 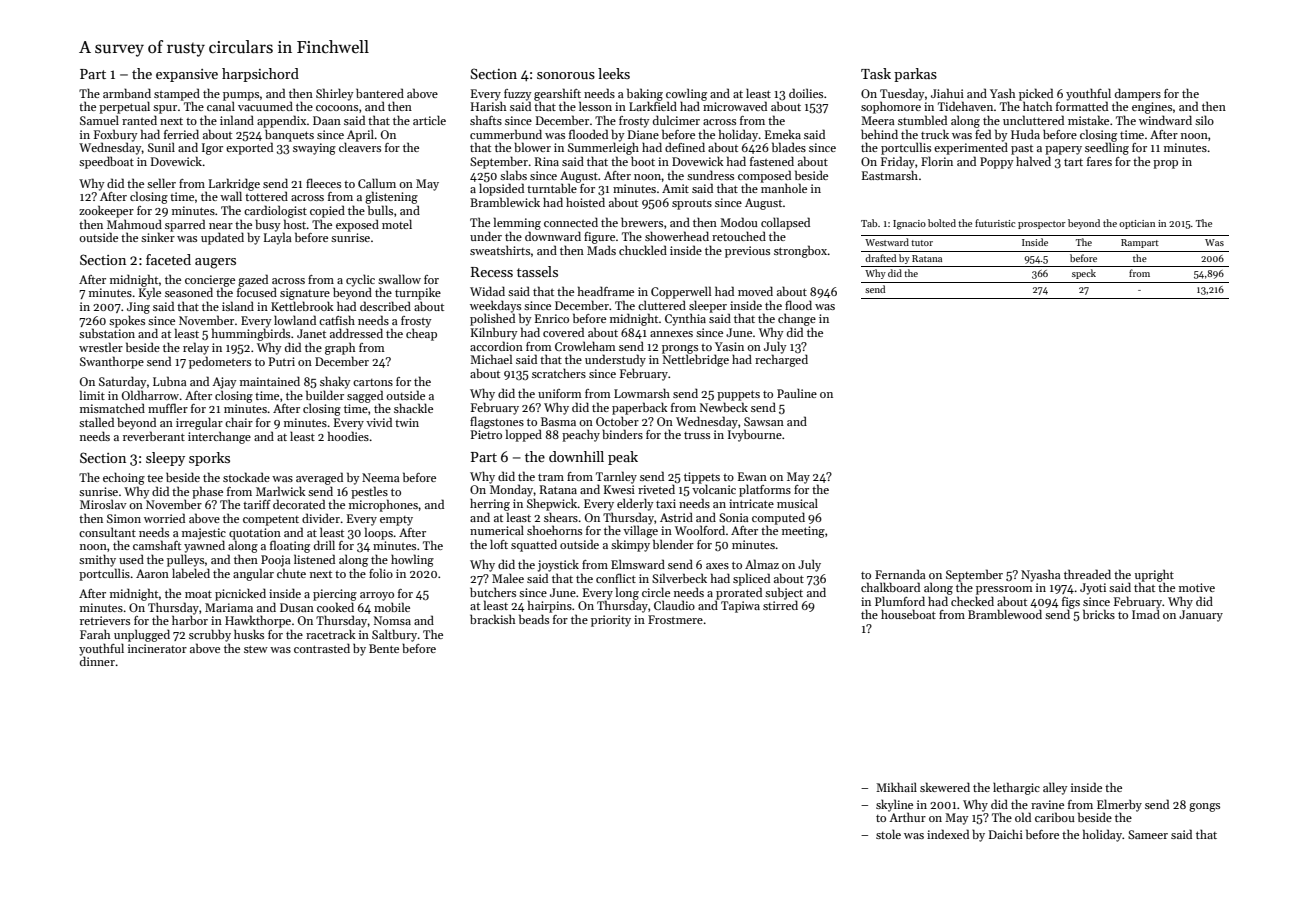 I want to click on binders, so click(x=622, y=434).
